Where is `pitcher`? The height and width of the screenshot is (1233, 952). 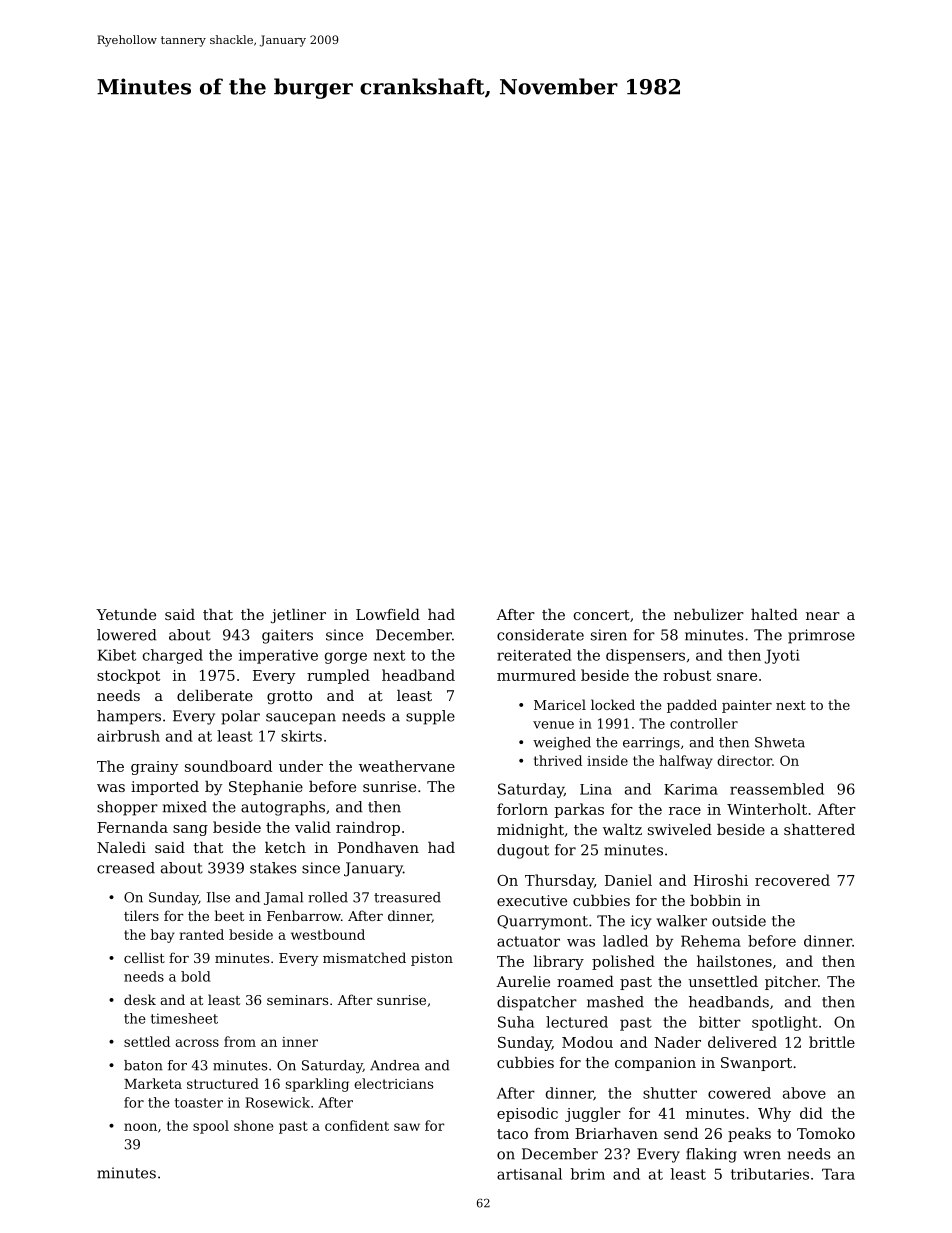 pitcher is located at coordinates (791, 983).
